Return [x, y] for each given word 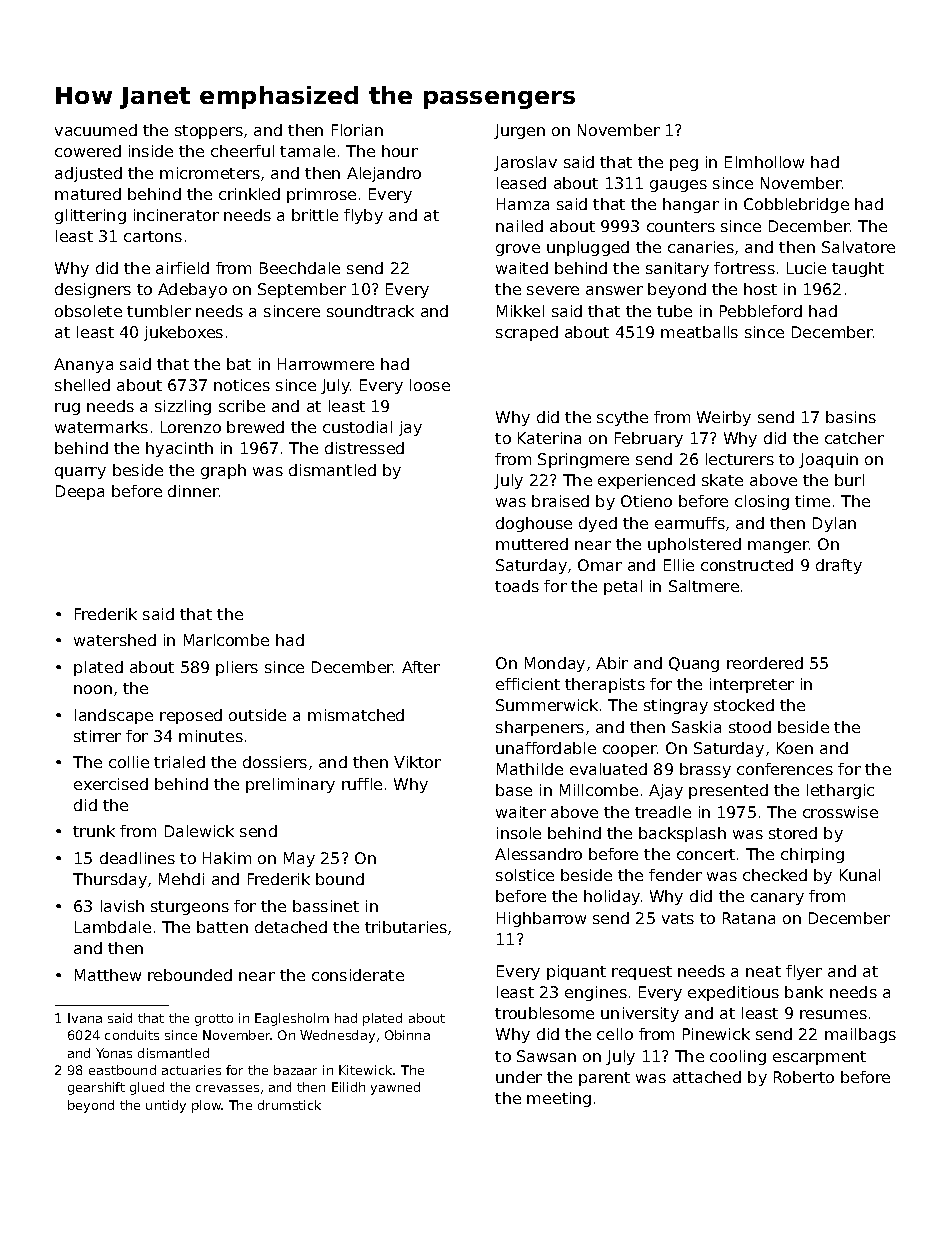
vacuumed [96, 130]
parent [604, 1079]
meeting [559, 1099]
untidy [166, 1106]
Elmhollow [764, 162]
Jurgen [519, 131]
